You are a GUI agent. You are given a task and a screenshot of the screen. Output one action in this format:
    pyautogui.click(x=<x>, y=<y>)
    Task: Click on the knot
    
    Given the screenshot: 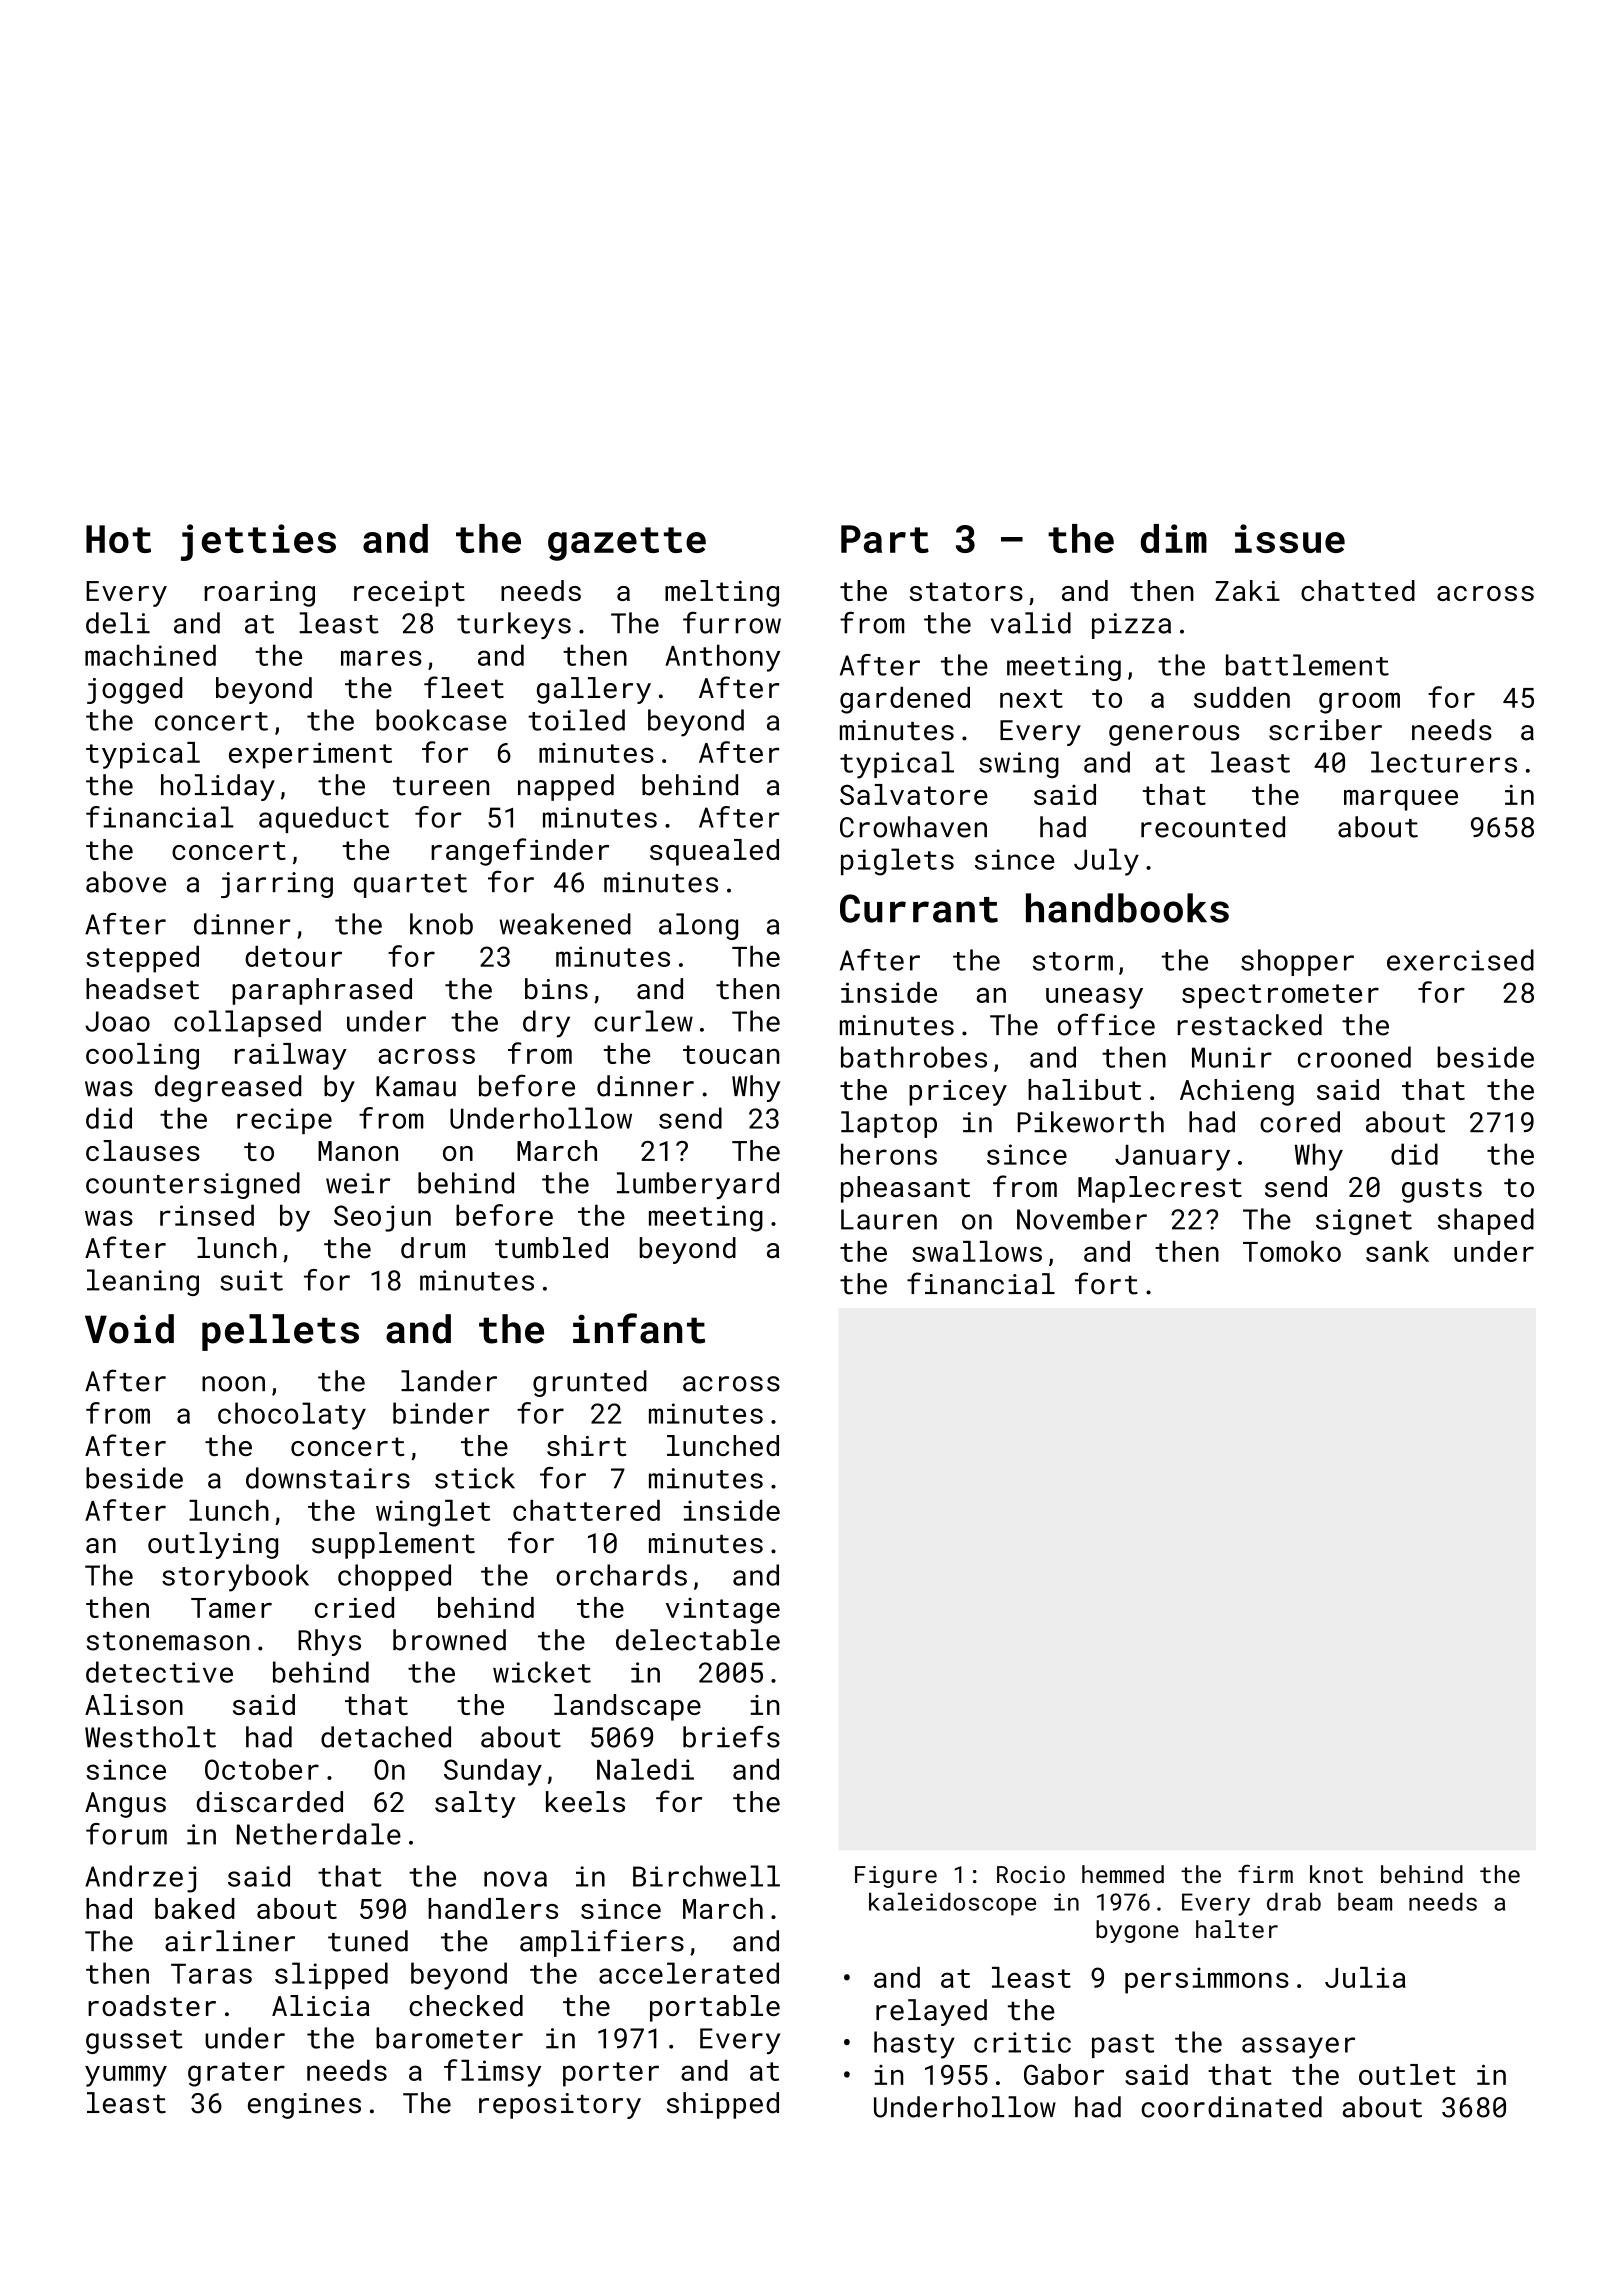 What is the action you would take?
    pyautogui.click(x=1336, y=1874)
